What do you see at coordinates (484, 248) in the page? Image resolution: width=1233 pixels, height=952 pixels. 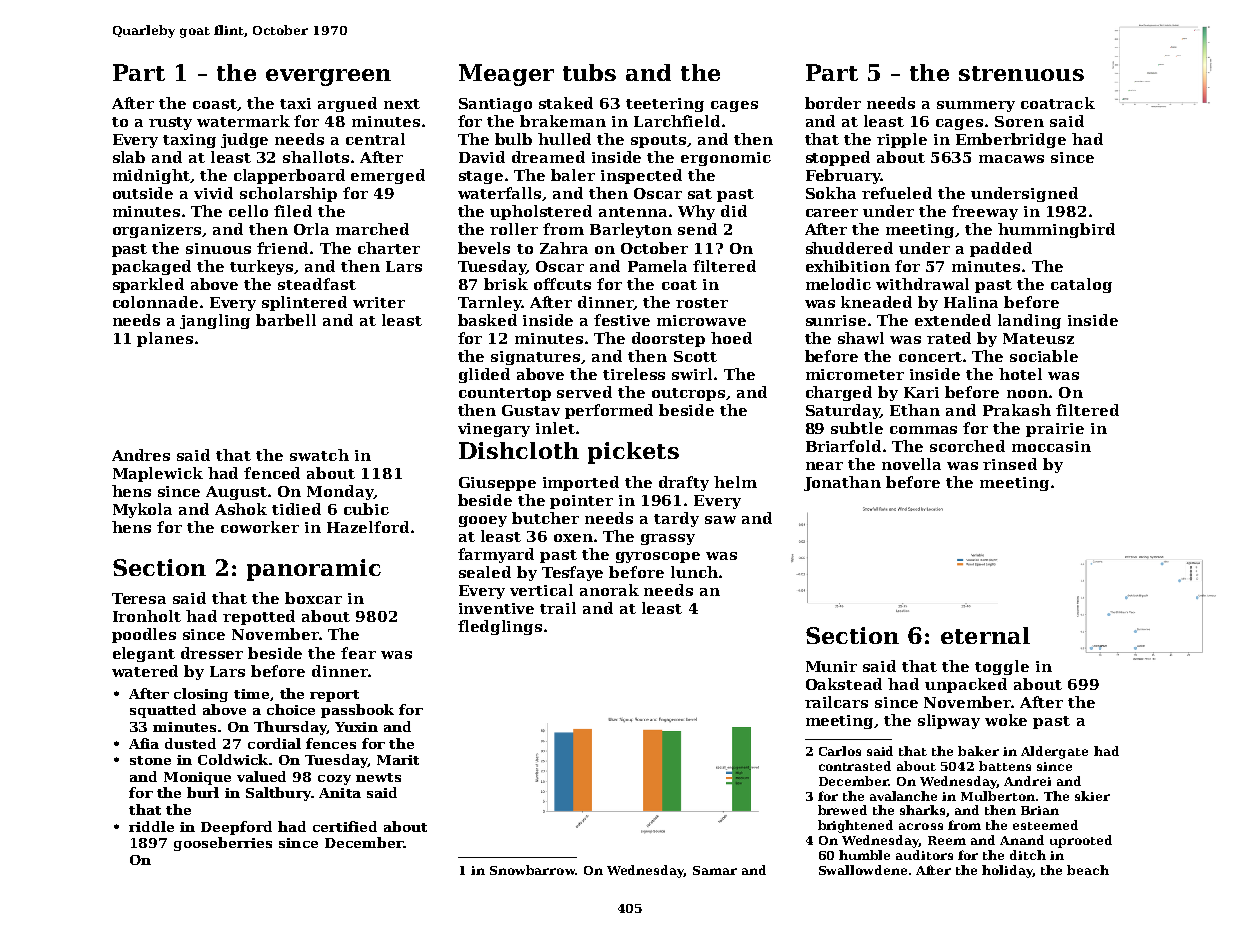 I see `bevels` at bounding box center [484, 248].
